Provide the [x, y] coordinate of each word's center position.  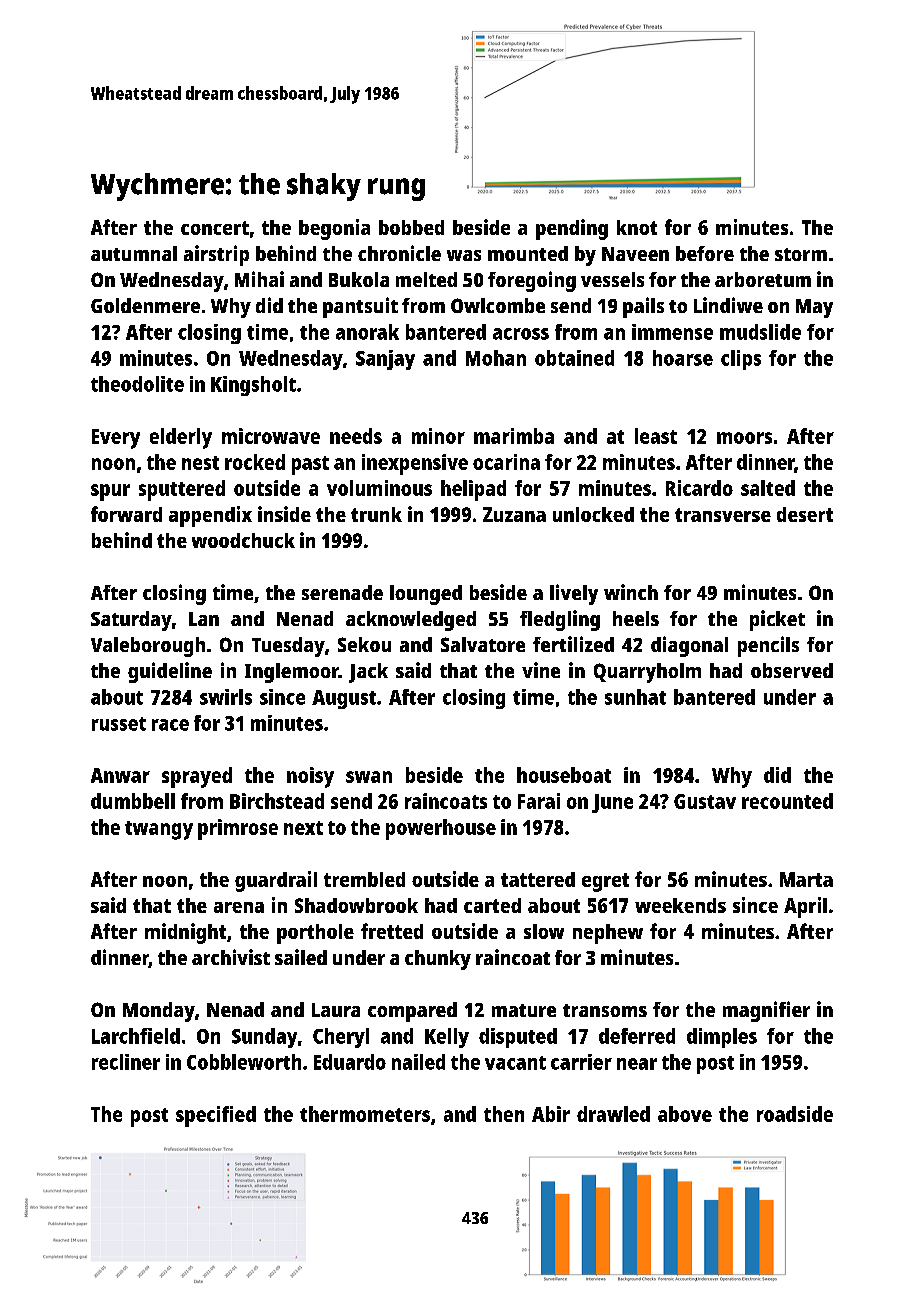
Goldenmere [145, 305]
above [685, 1114]
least [656, 436]
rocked [255, 462]
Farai [539, 801]
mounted [528, 253]
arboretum [763, 279]
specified [216, 1116]
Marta [806, 879]
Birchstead [277, 801]
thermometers [365, 1114]
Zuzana [514, 514]
